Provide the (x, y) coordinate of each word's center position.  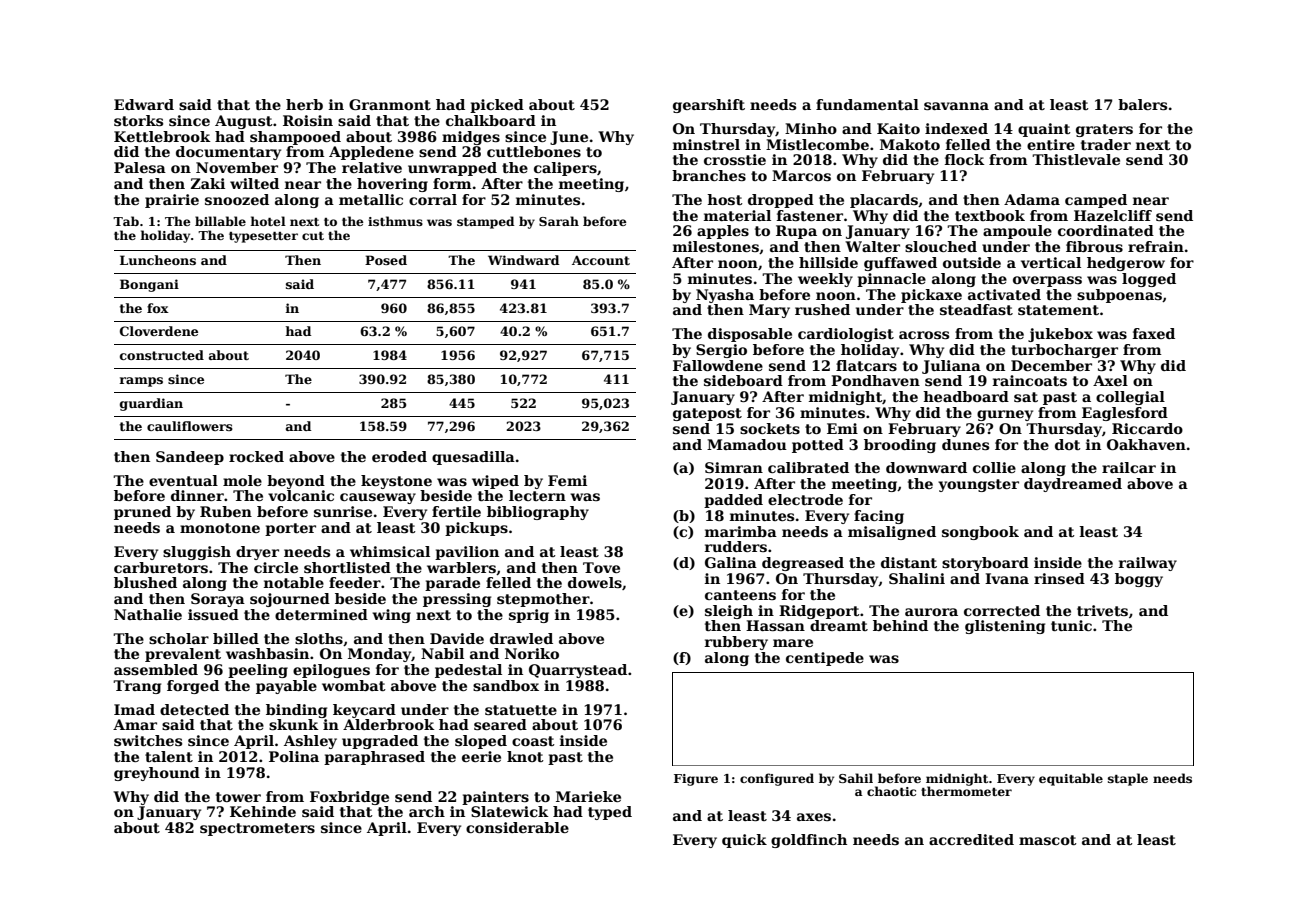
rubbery (736, 643)
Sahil (856, 778)
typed (610, 813)
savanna (956, 106)
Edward (144, 104)
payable (286, 687)
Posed (386, 260)
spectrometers (257, 829)
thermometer (966, 791)
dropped (781, 201)
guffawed (900, 264)
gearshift (709, 106)
